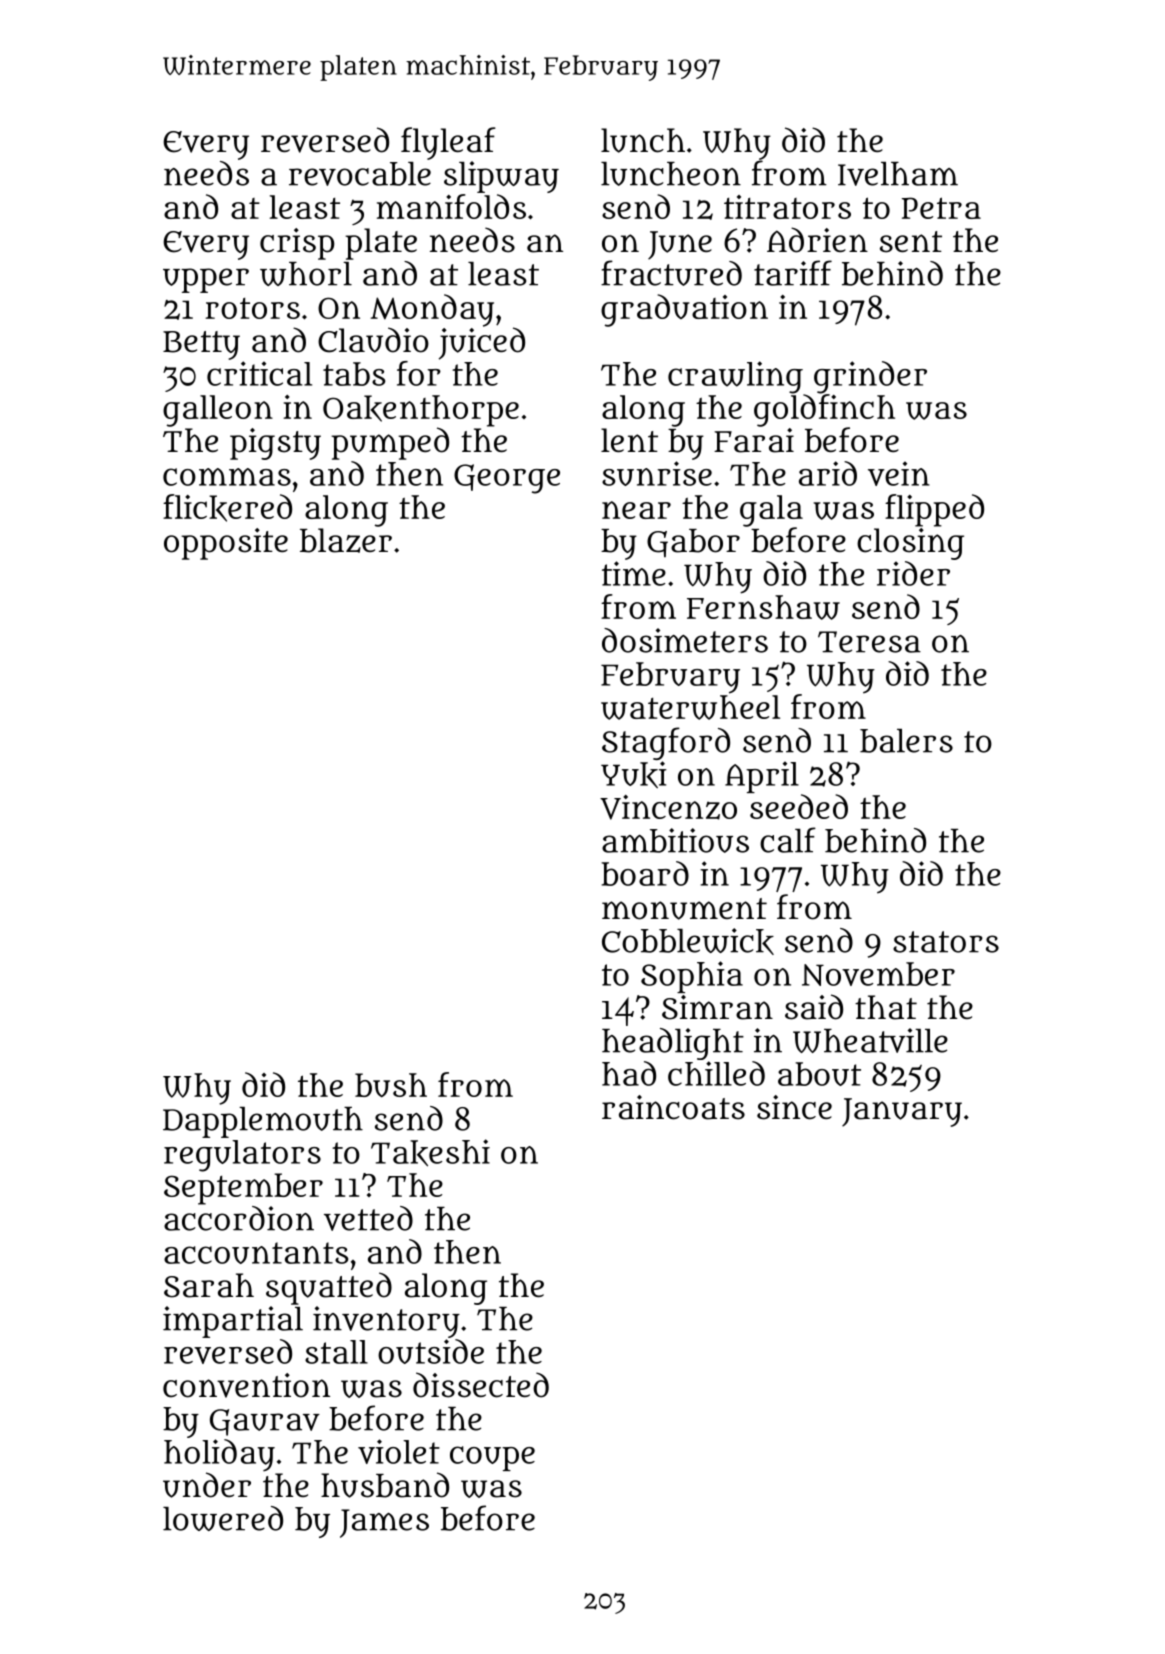 The image size is (1165, 1654). I want to click on Sarah, so click(209, 1285).
